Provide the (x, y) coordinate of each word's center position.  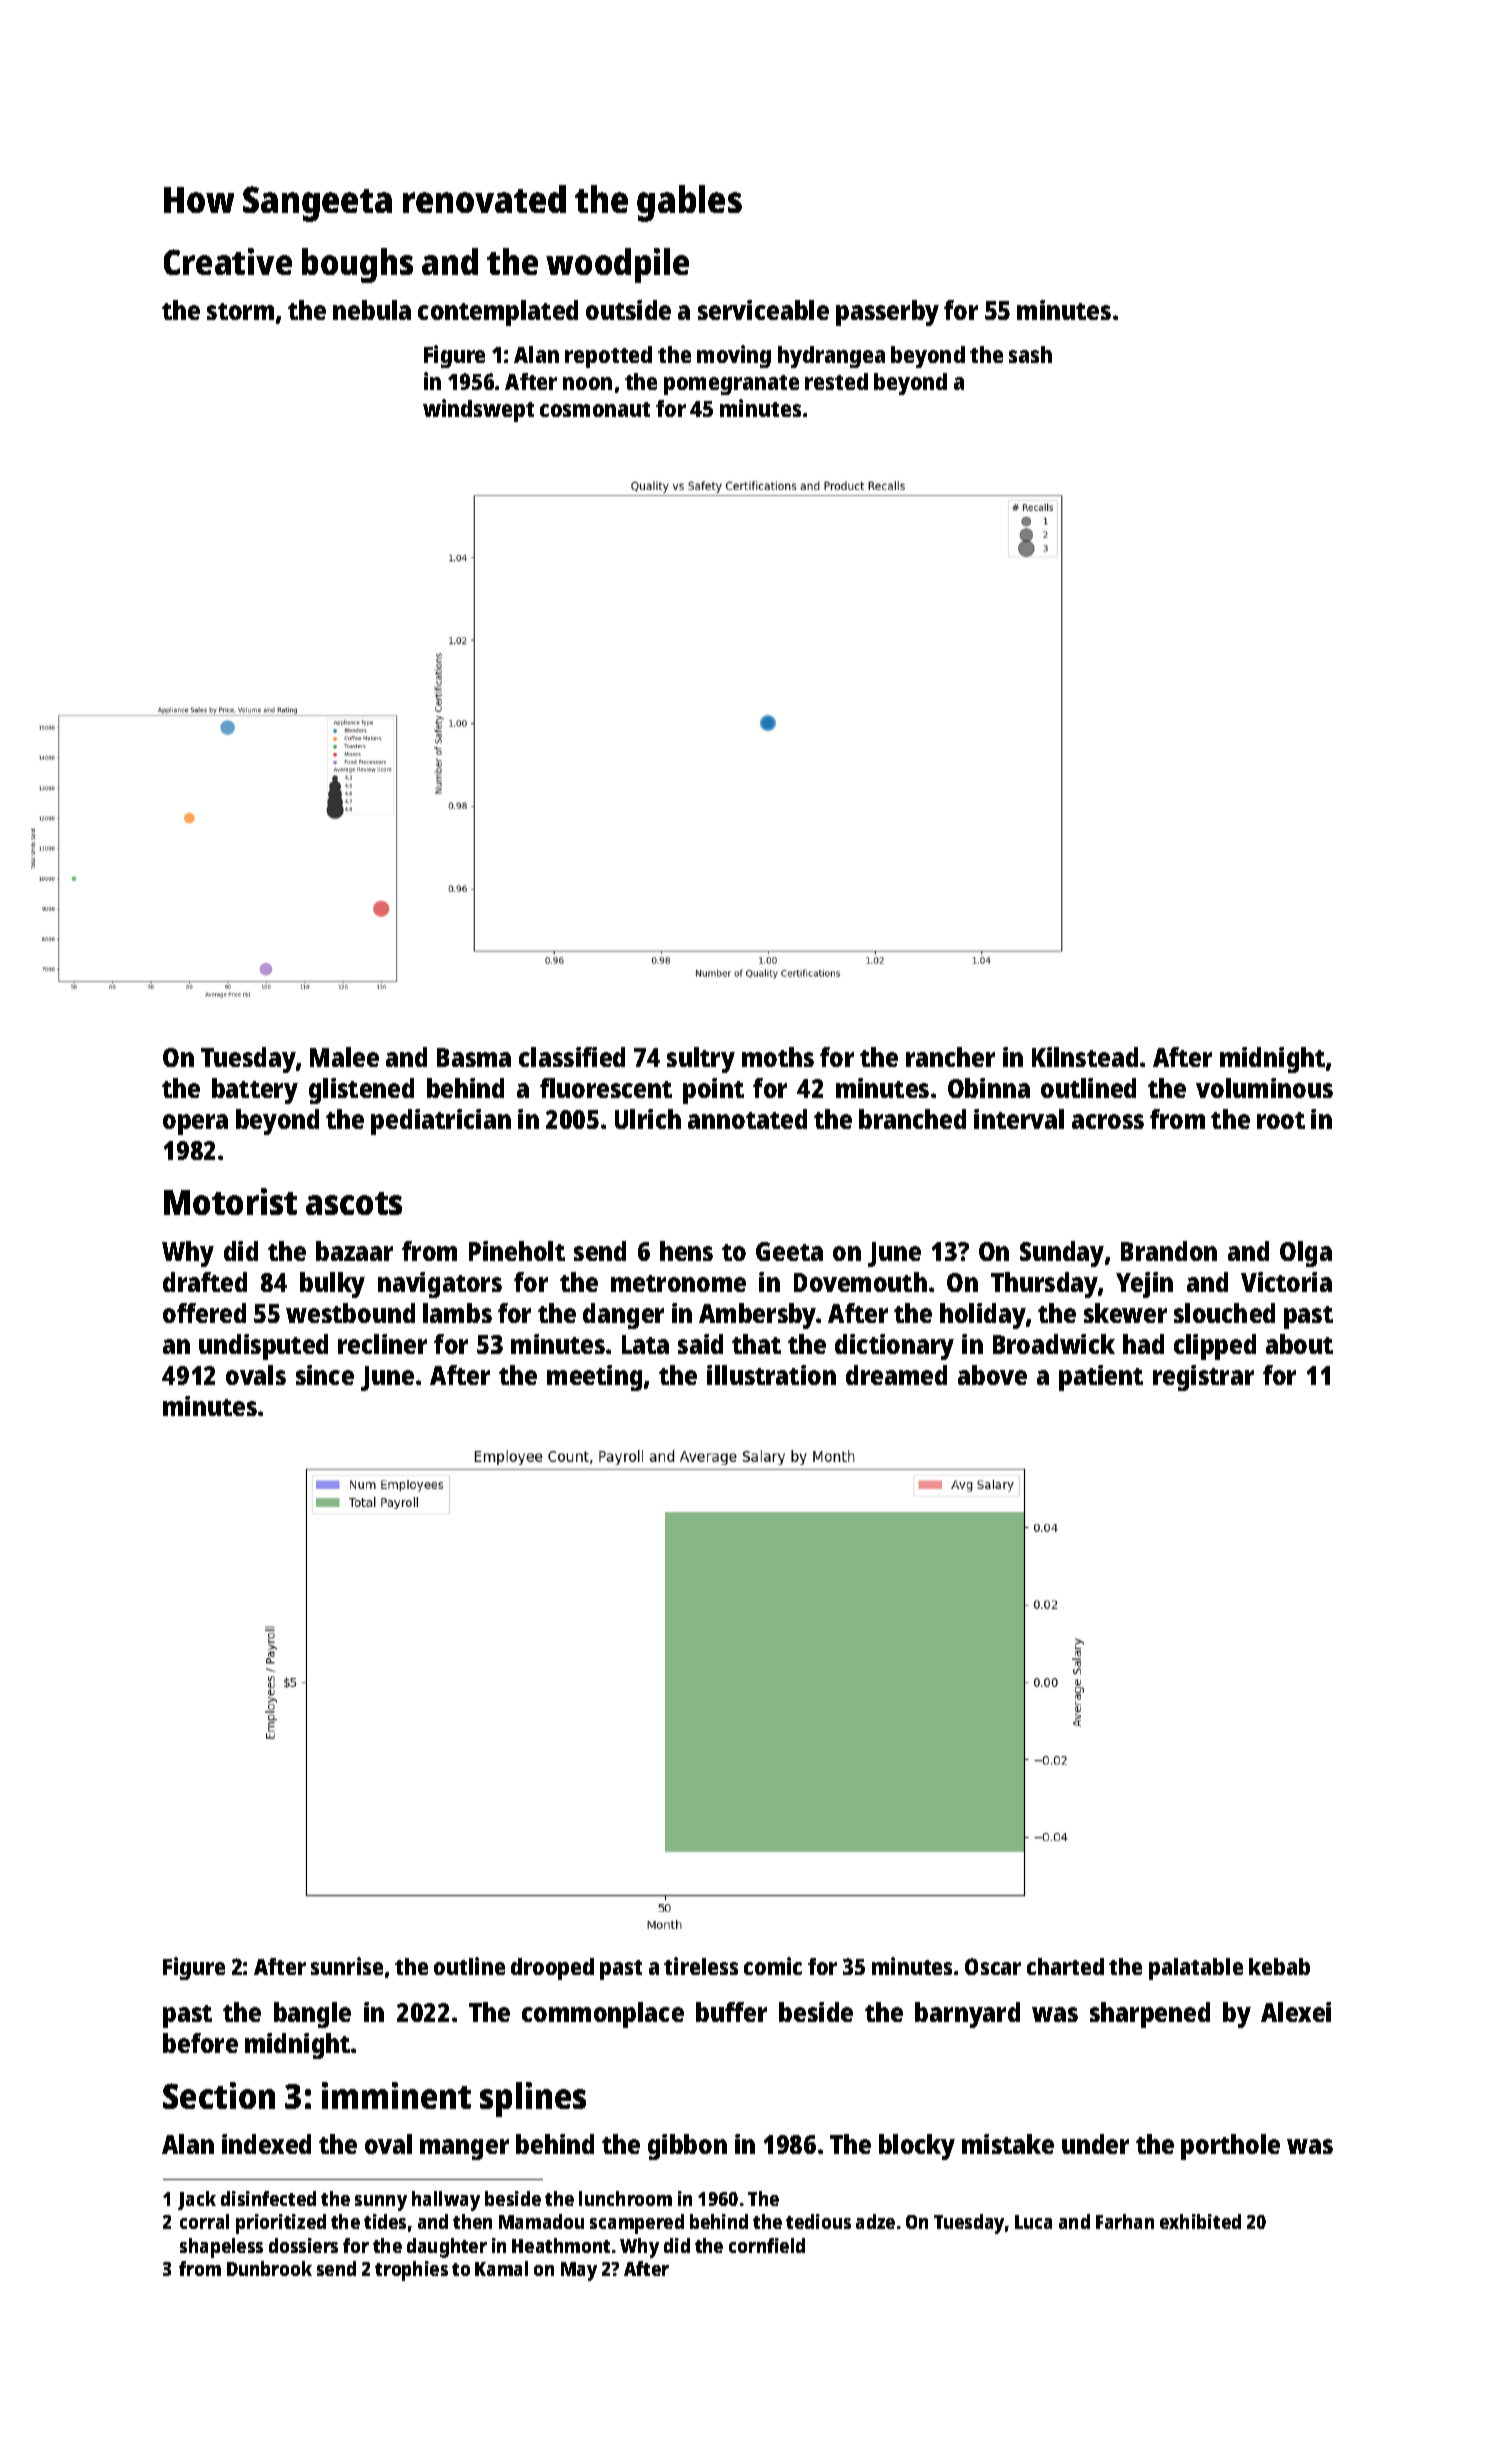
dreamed (896, 1375)
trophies (411, 2271)
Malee (344, 1057)
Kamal (501, 2268)
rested (836, 381)
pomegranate (731, 385)
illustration (771, 1375)
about (1299, 1344)
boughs (357, 265)
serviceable (763, 310)
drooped (552, 1969)
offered (204, 1313)
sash (1030, 354)
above (992, 1375)
